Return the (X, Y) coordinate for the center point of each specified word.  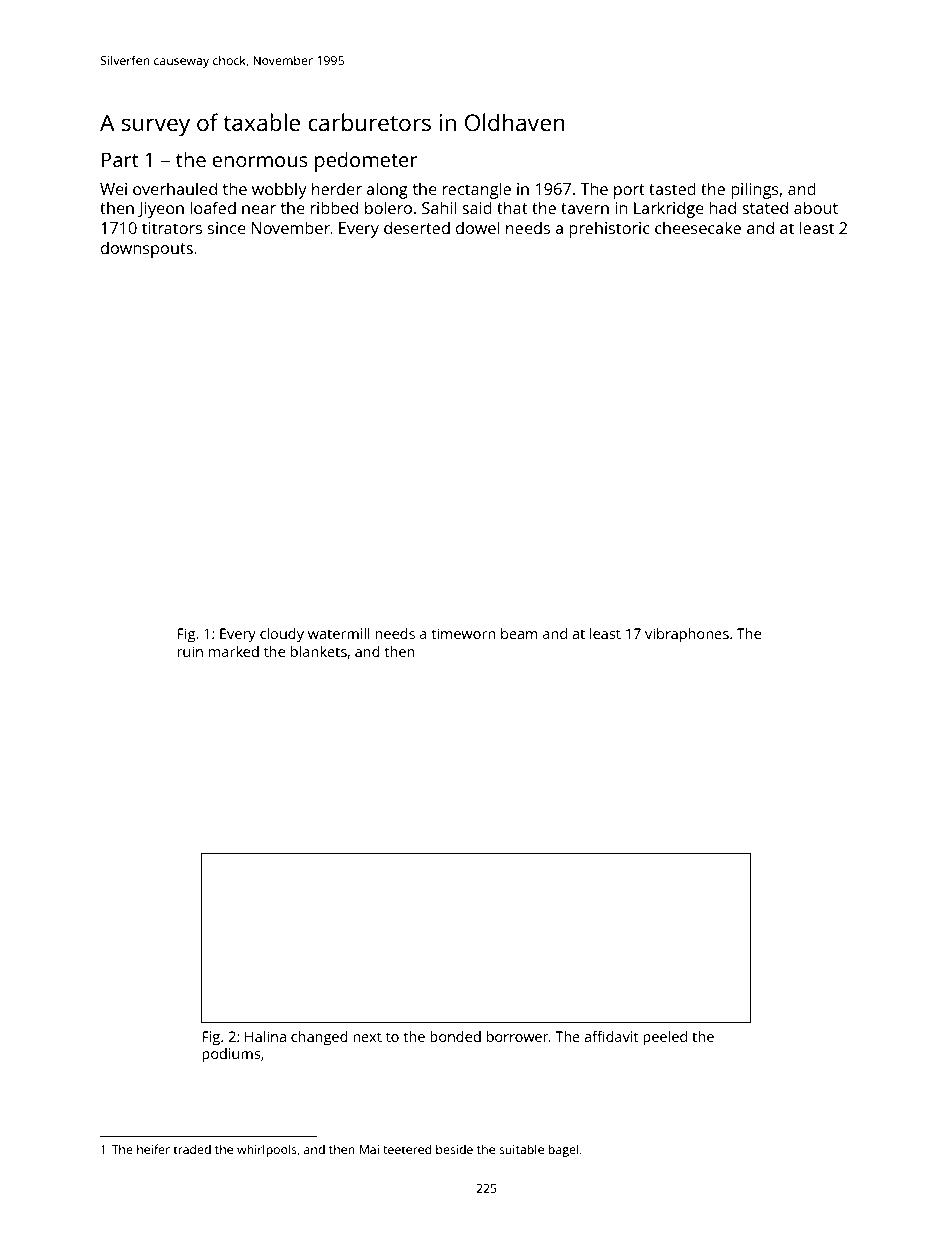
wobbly (279, 190)
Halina (265, 1036)
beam (519, 633)
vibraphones (687, 635)
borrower (518, 1036)
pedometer (366, 161)
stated (765, 207)
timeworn (463, 633)
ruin (190, 651)
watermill (339, 633)
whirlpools (267, 1150)
